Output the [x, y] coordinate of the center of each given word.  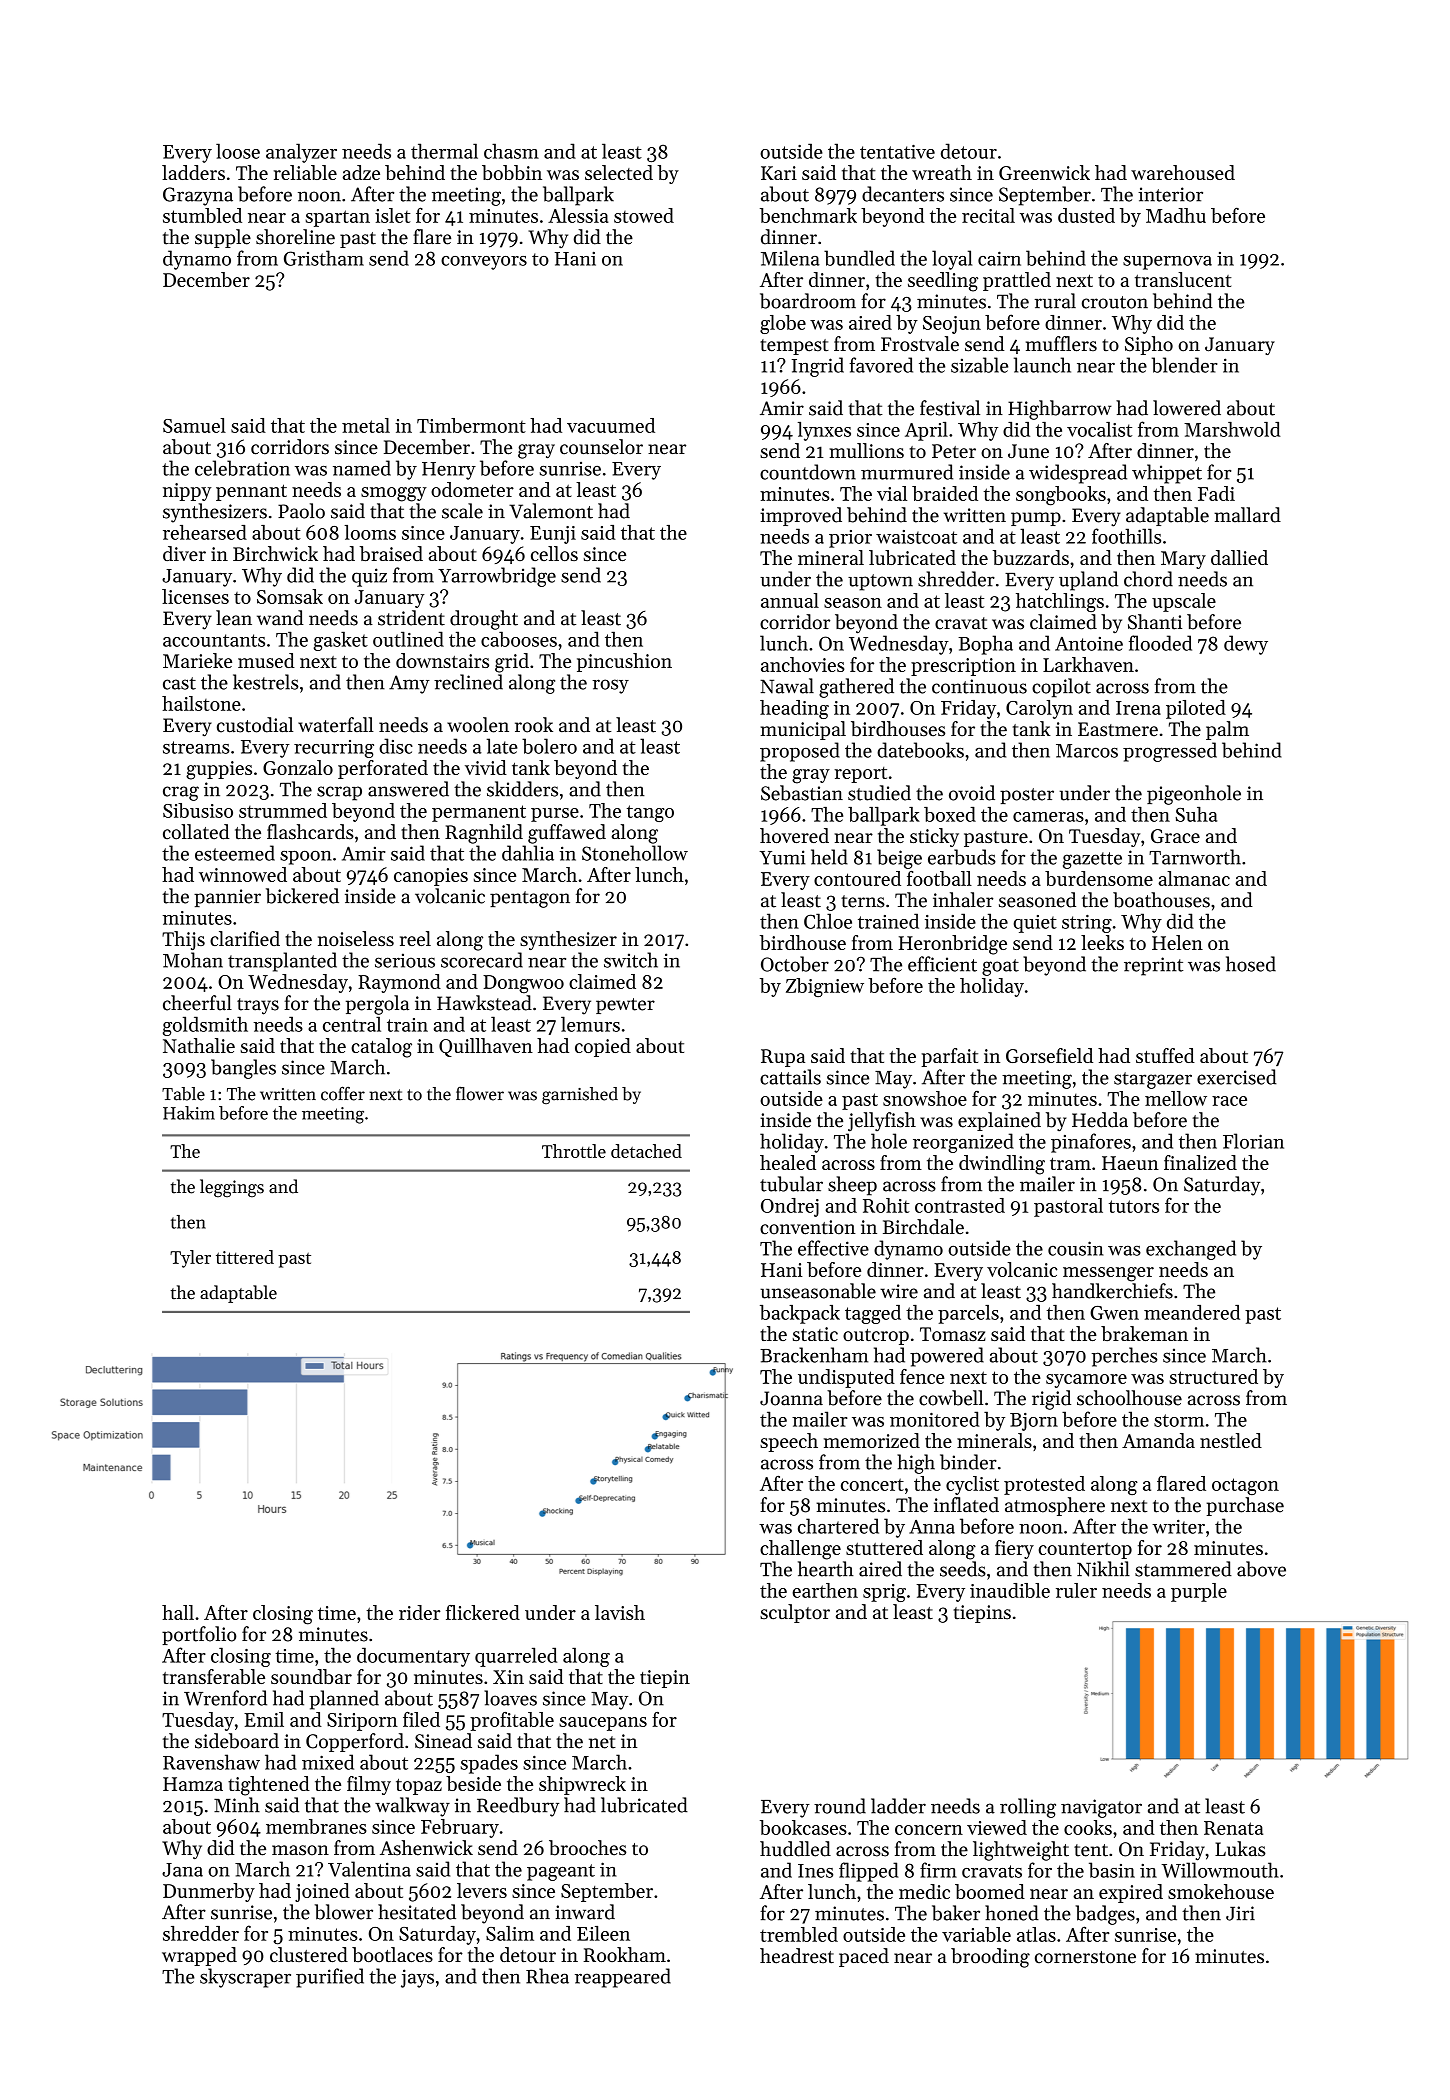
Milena [790, 258]
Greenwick [1044, 172]
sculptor [795, 1613]
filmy [369, 1785]
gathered [856, 688]
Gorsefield [1049, 1055]
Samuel [194, 425]
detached [646, 1151]
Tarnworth [1195, 857]
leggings [232, 1188]
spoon [306, 858]
